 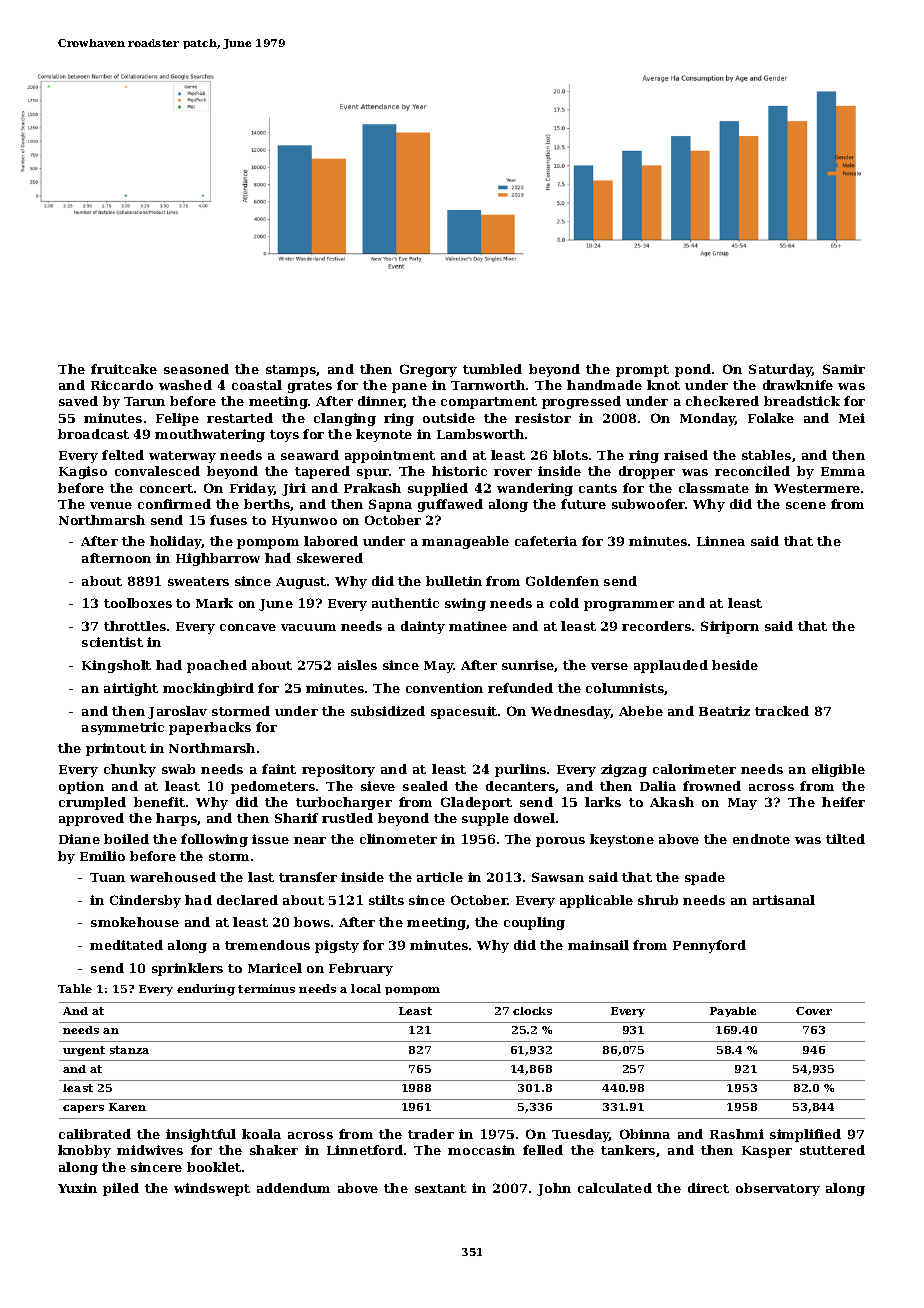 What do you see at coordinates (124, 369) in the screenshot?
I see `fruitcake` at bounding box center [124, 369].
